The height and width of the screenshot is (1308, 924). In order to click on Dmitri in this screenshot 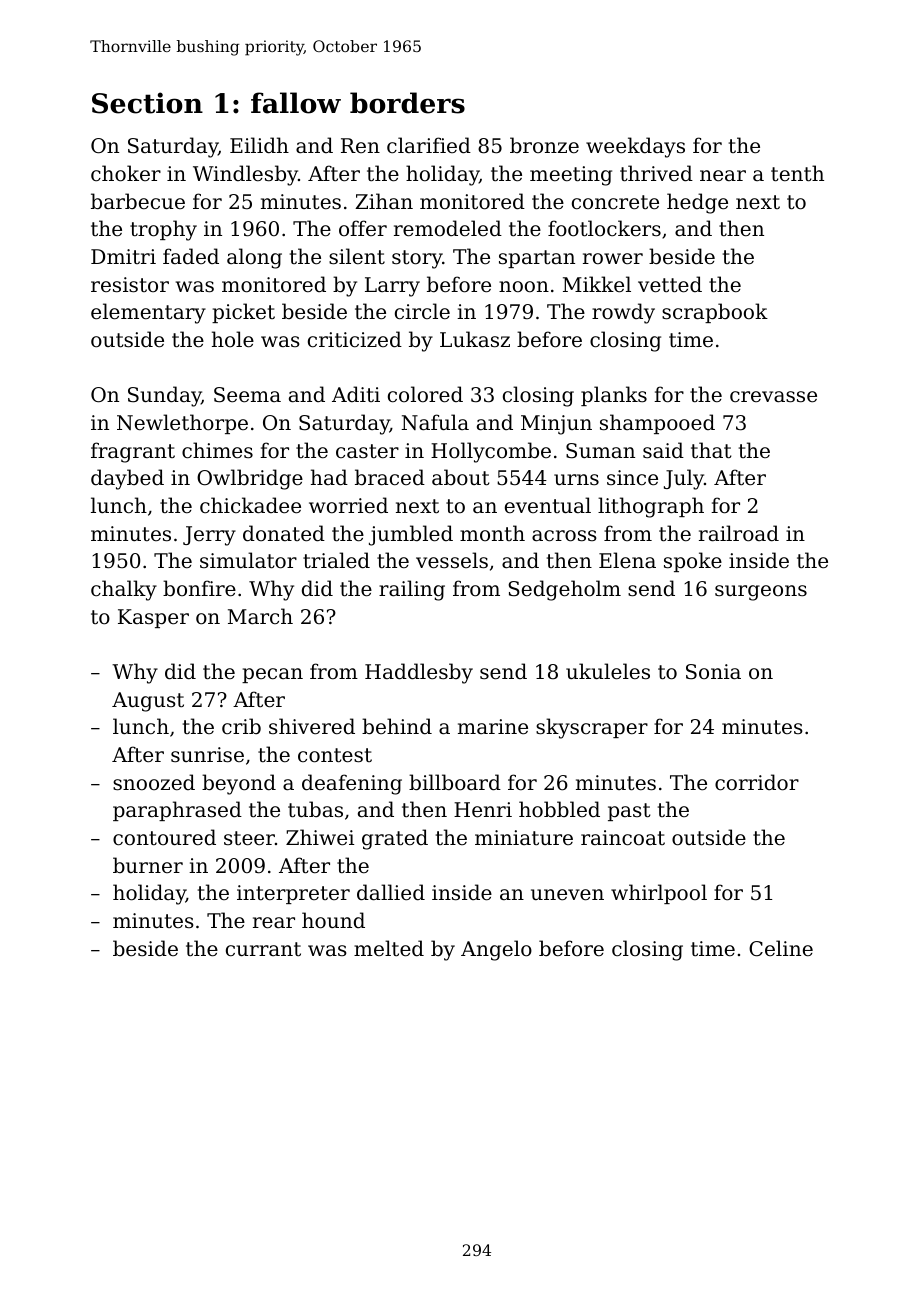, I will do `click(123, 256)`.
